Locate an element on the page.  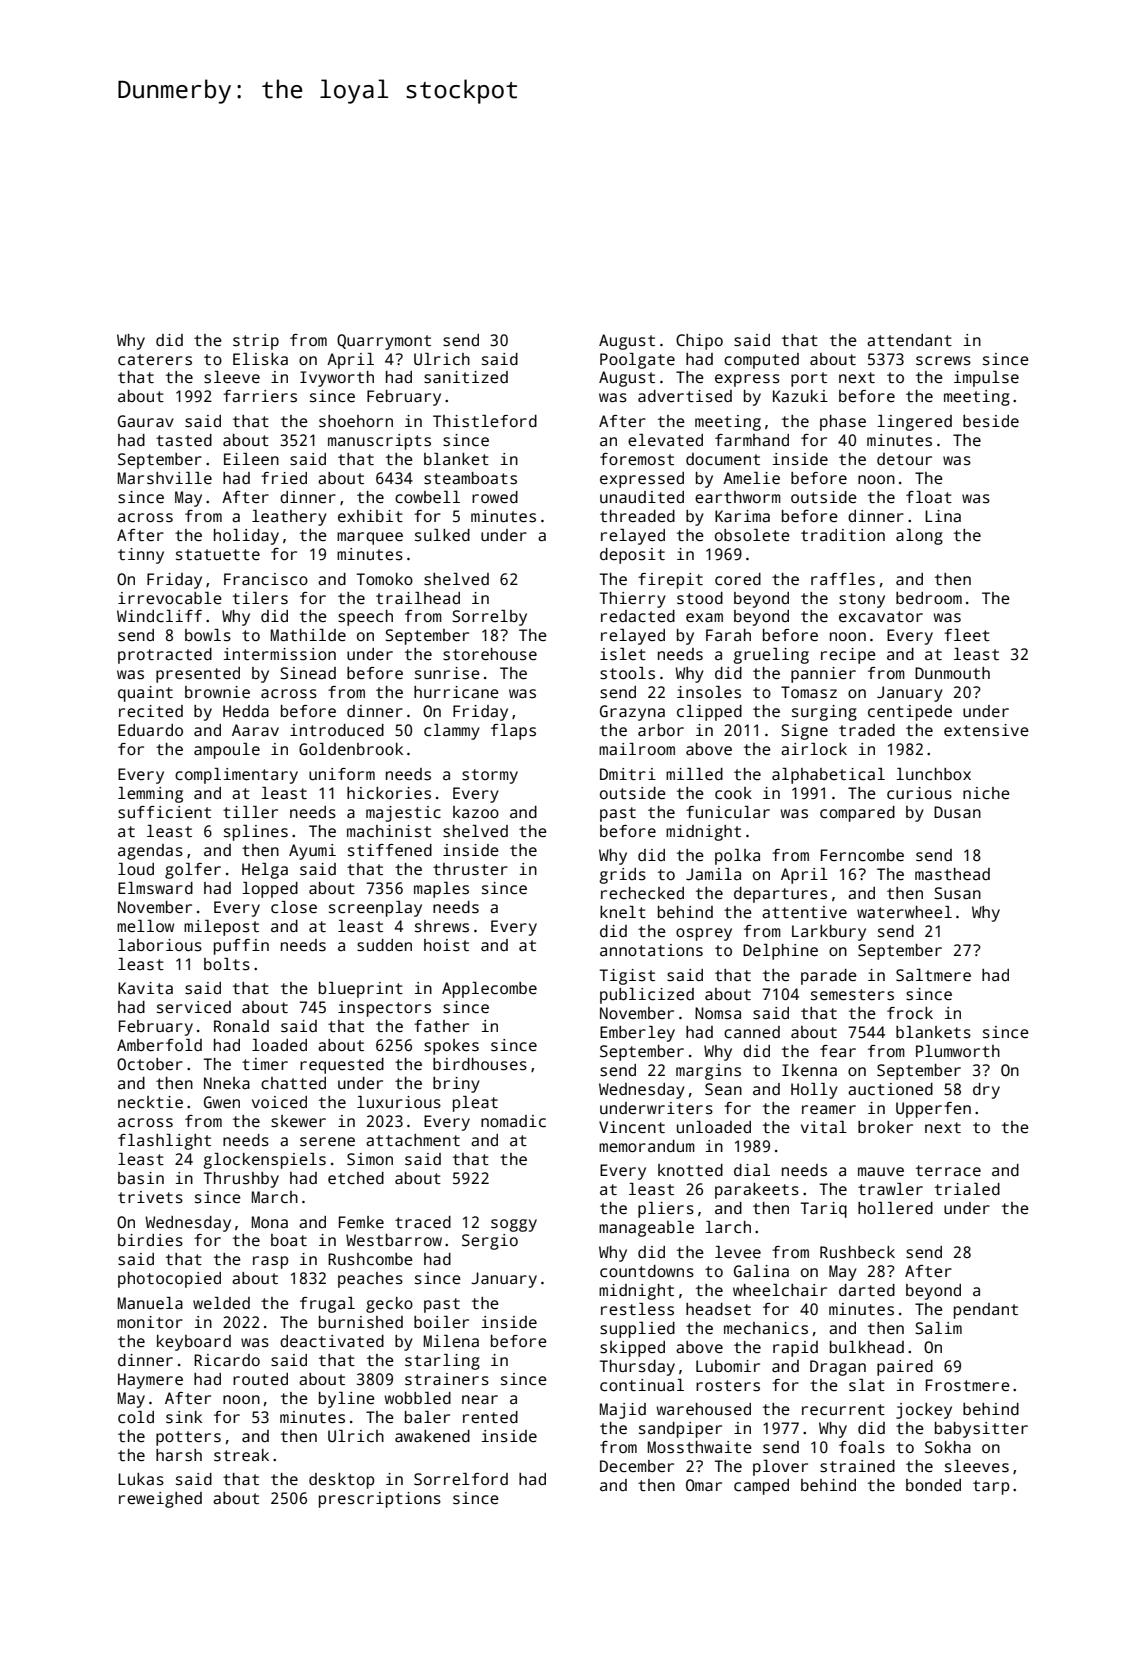
grids is located at coordinates (622, 876).
